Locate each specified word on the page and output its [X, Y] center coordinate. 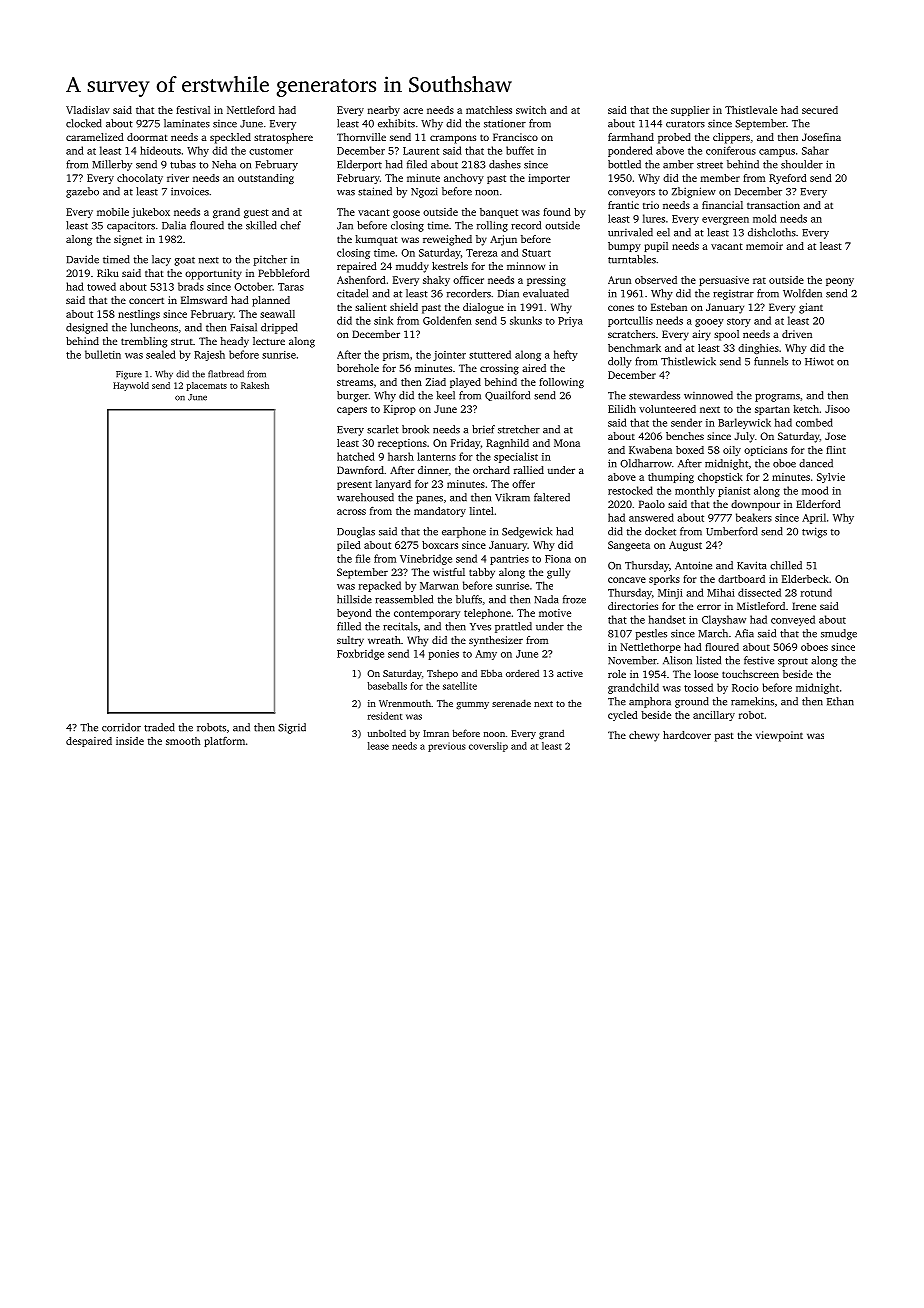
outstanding [266, 179]
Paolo [652, 504]
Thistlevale [751, 110]
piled [349, 546]
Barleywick [744, 423]
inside [130, 741]
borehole [358, 368]
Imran [436, 733]
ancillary [714, 716]
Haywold [131, 386]
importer [549, 179]
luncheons [154, 327]
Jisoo [837, 409]
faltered [552, 497]
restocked [630, 490]
